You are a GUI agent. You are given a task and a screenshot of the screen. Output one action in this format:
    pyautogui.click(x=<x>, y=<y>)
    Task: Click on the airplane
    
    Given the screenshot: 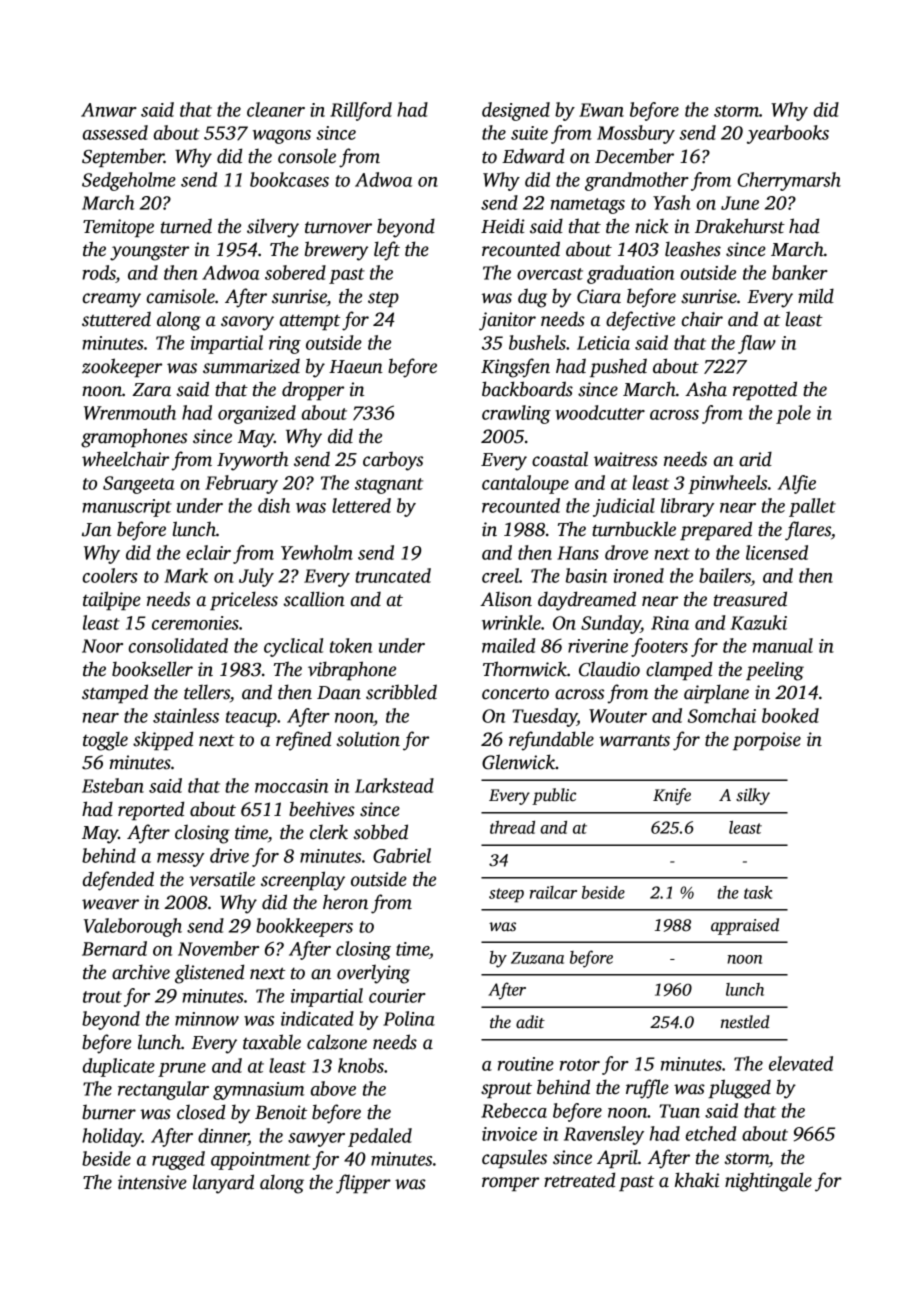 What is the action you would take?
    pyautogui.click(x=716, y=693)
